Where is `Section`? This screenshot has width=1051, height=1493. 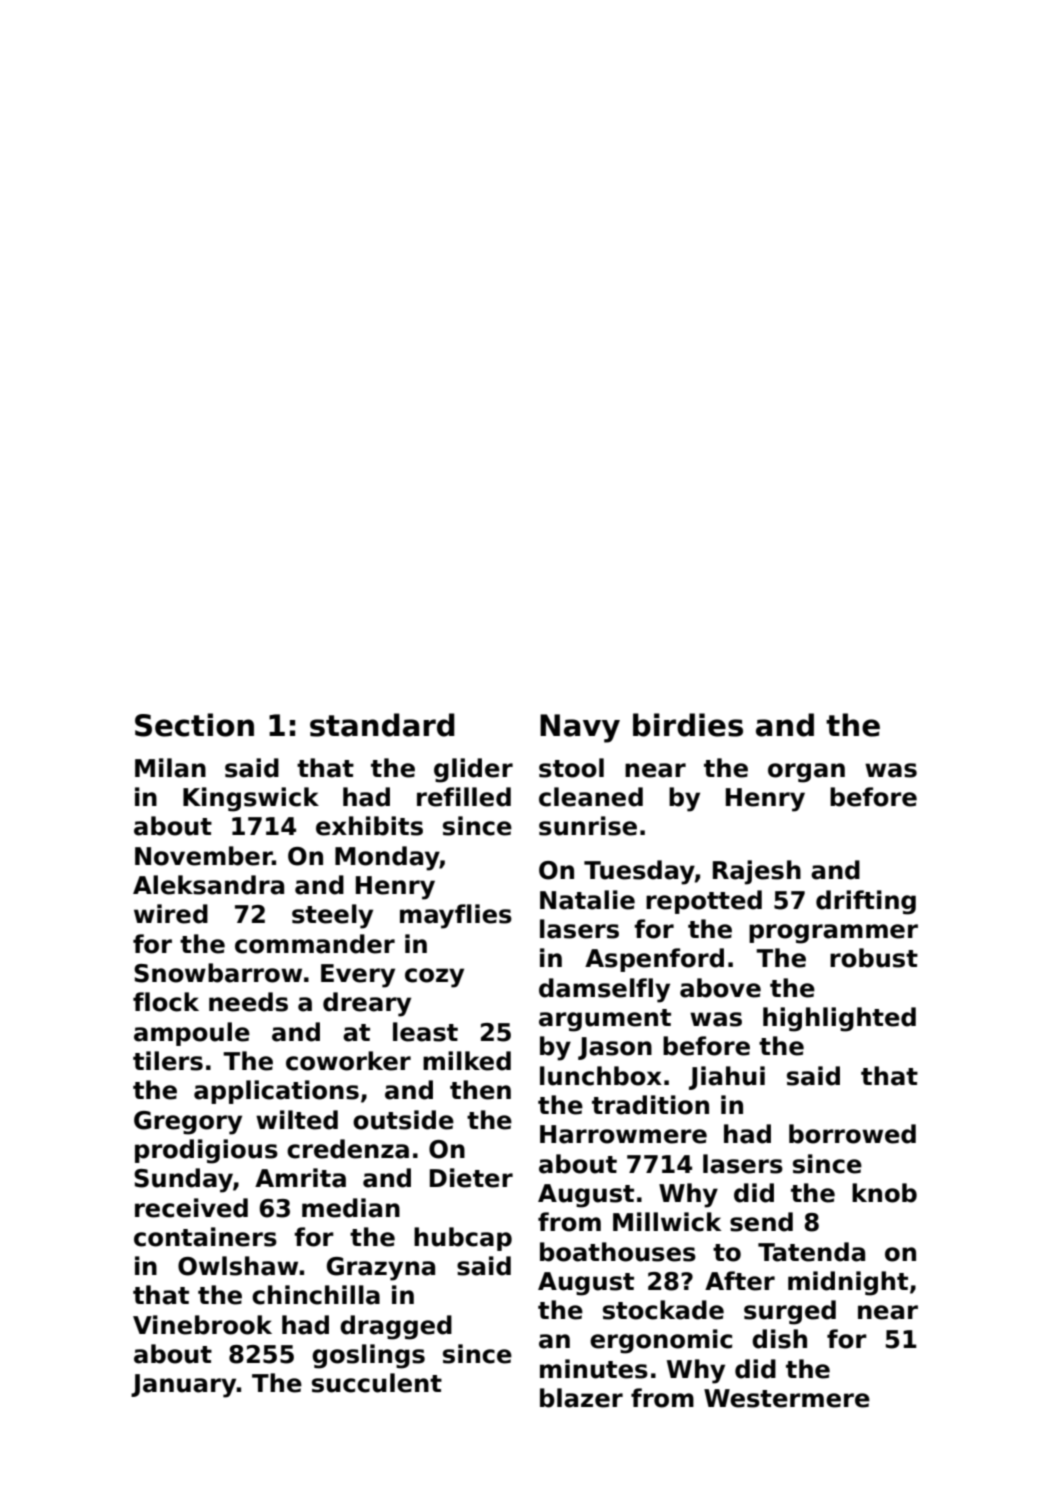
Section is located at coordinates (194, 725).
